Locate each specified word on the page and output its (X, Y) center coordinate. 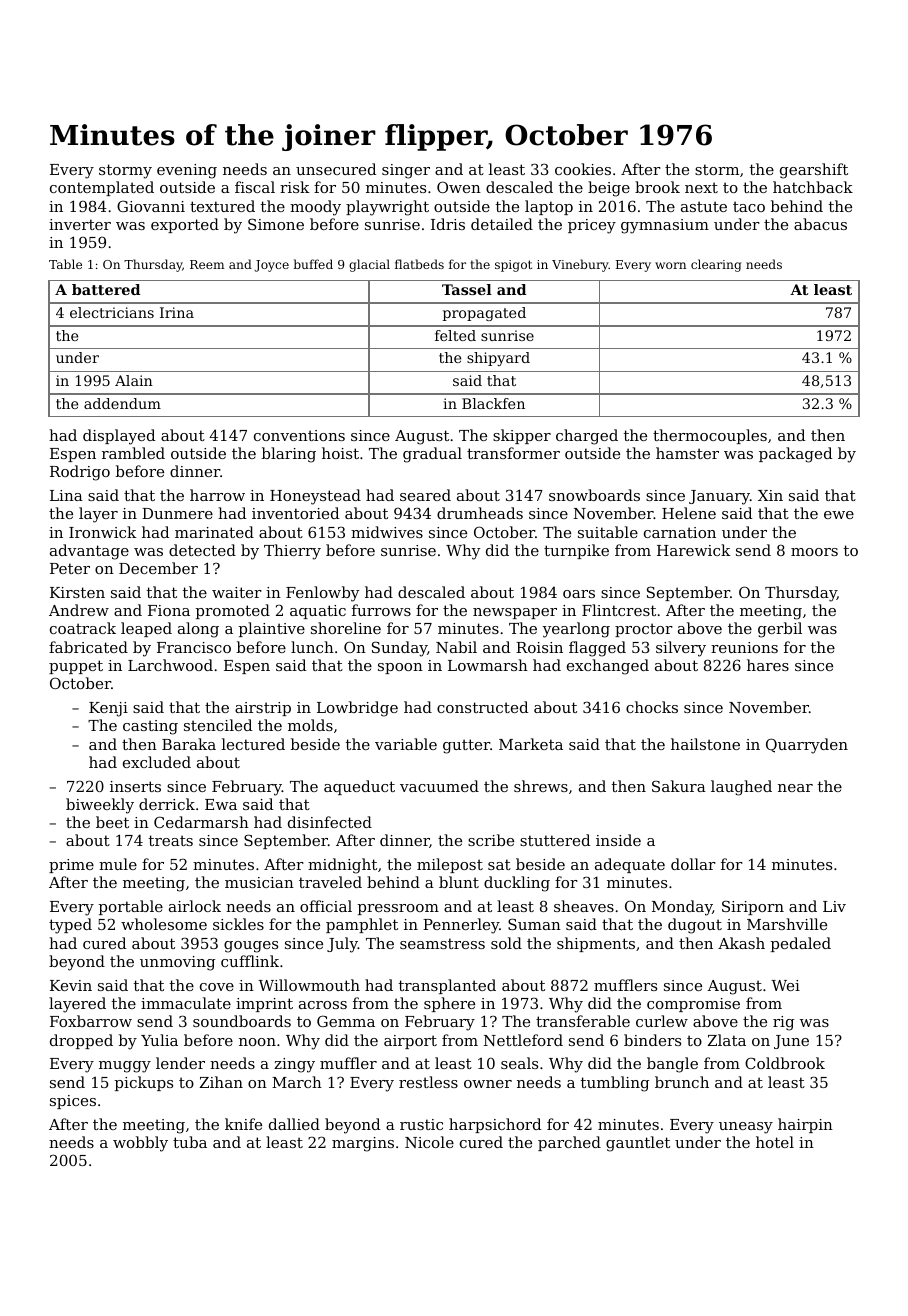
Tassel (467, 289)
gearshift (814, 171)
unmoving (177, 963)
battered (106, 289)
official (326, 906)
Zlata (727, 1040)
